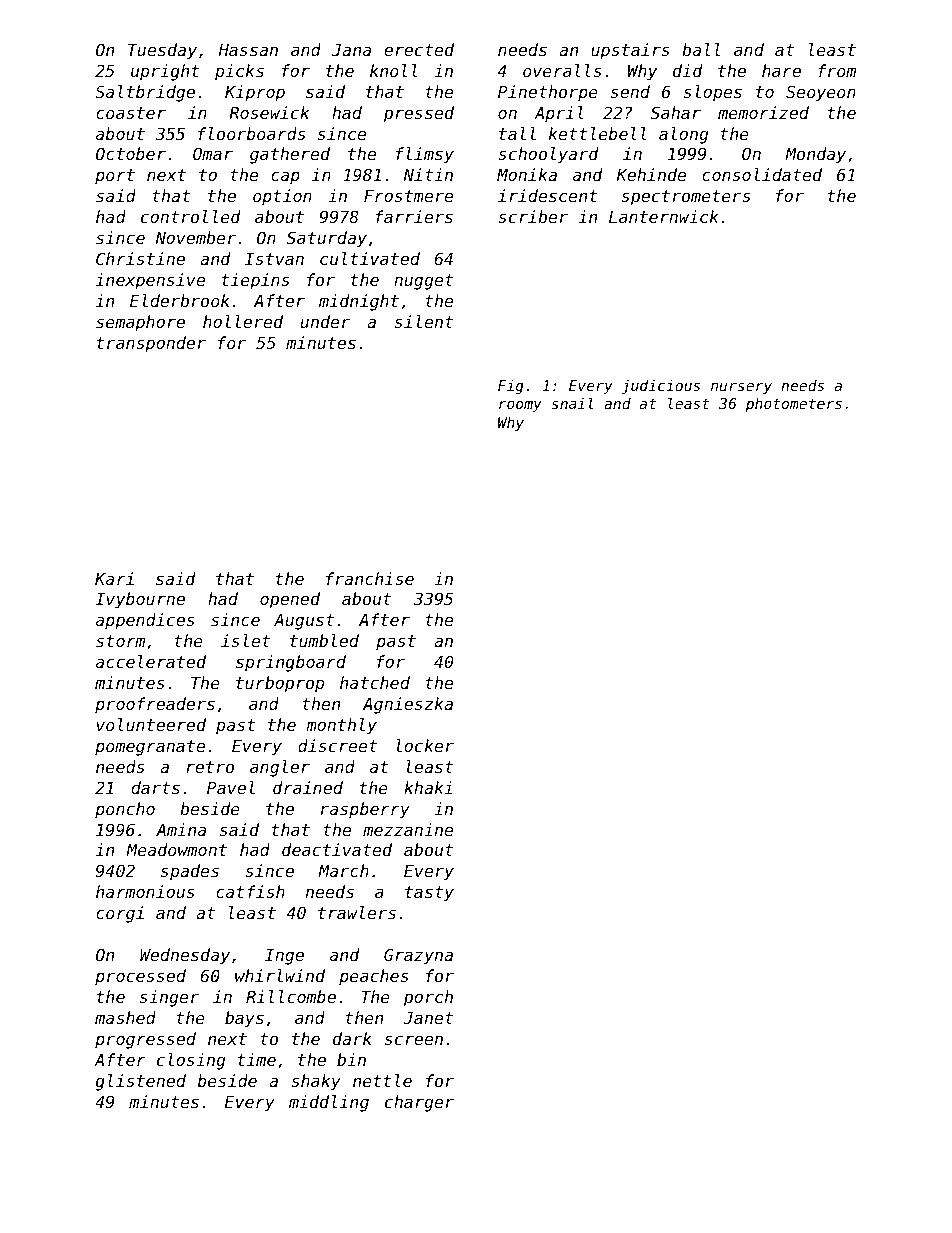 The width and height of the document is (952, 1233). I want to click on August, so click(304, 622).
